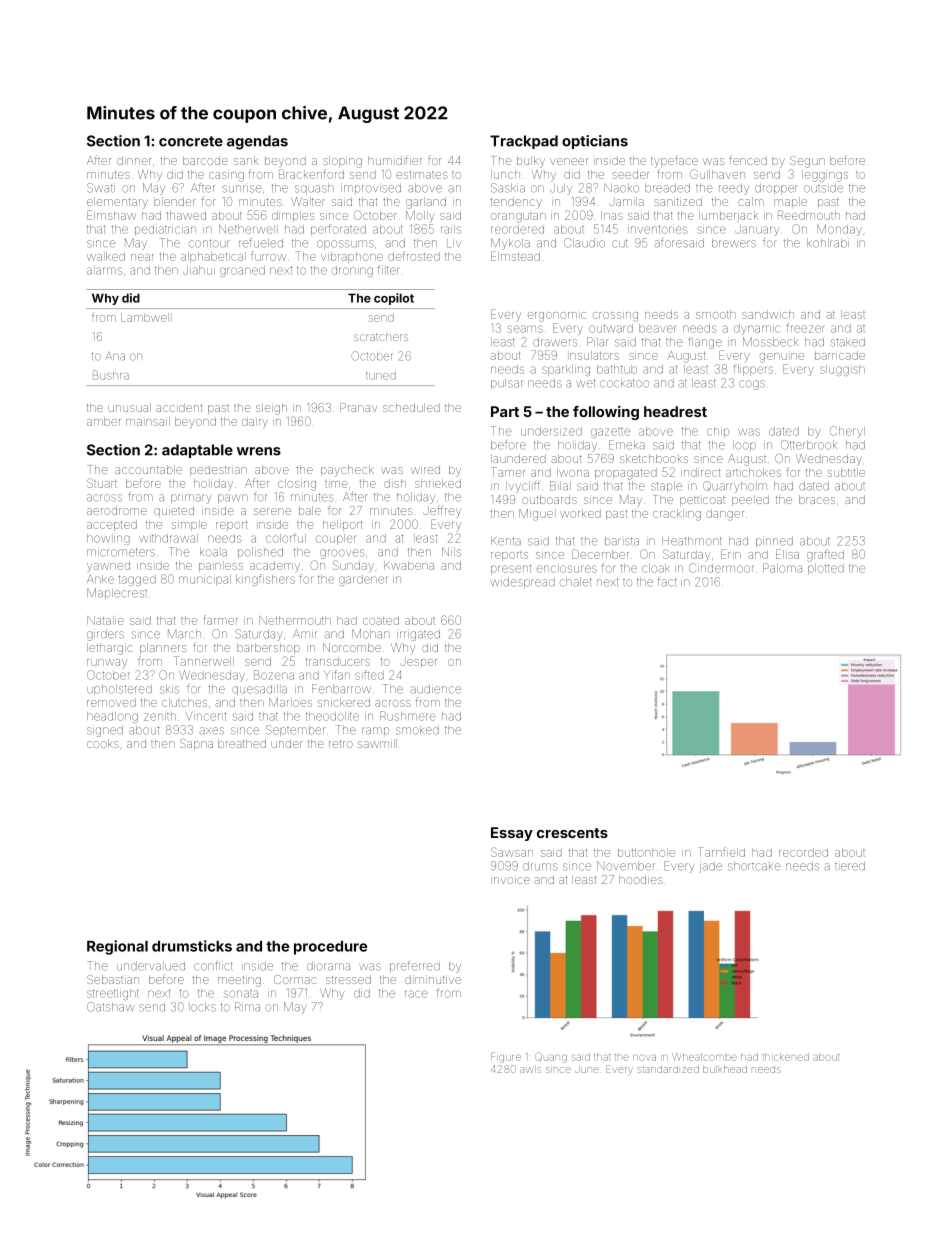 The height and width of the screenshot is (1233, 952). What do you see at coordinates (809, 445) in the screenshot?
I see `Otterbrook` at bounding box center [809, 445].
